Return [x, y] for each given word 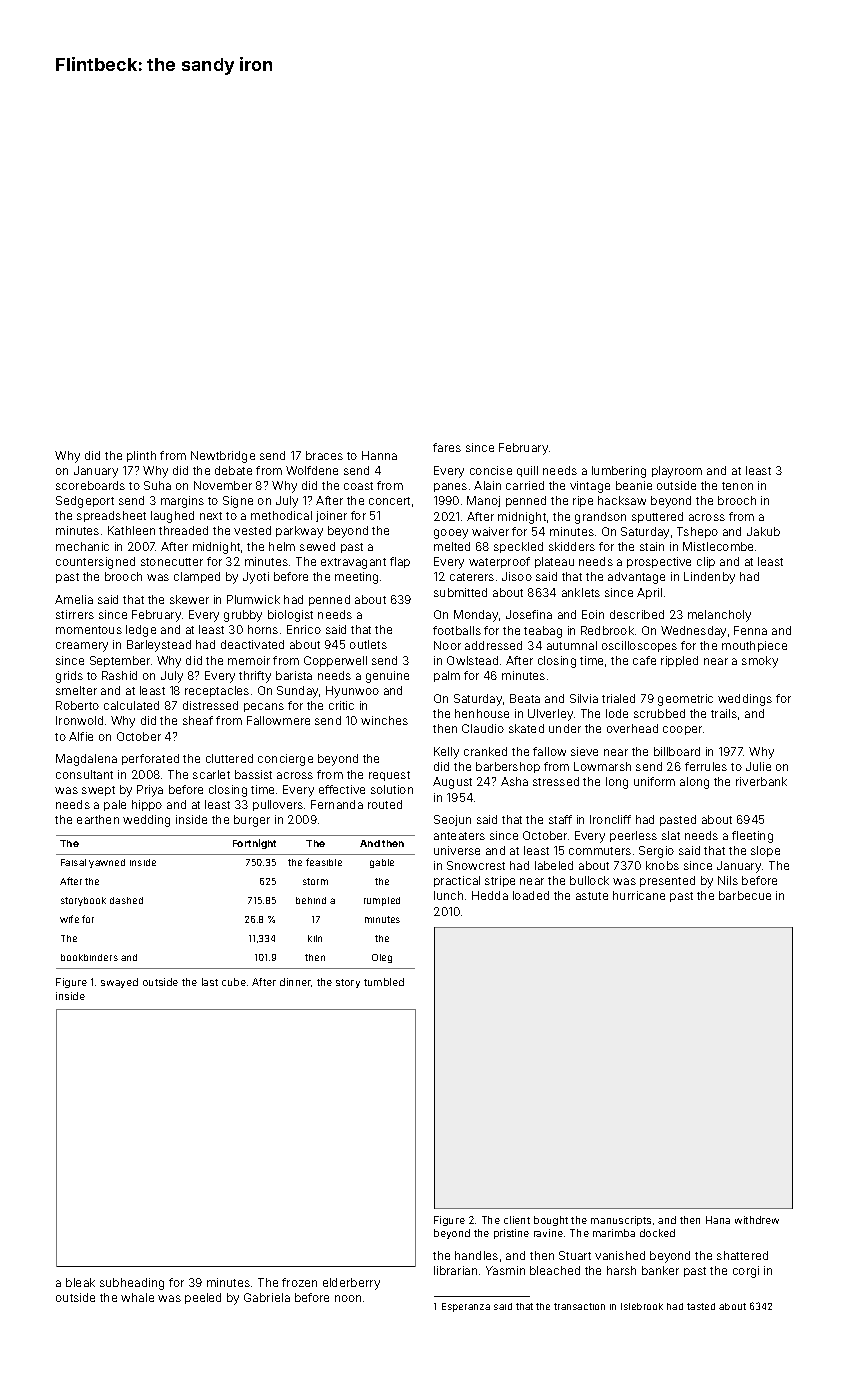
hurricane [639, 895]
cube [234, 982]
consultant [84, 774]
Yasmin [505, 1270]
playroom [677, 472]
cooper [682, 730]
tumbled [384, 982]
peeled [203, 1298]
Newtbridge [223, 457]
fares [447, 447]
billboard [677, 751]
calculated [131, 705]
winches [384, 720]
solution [392, 789]
